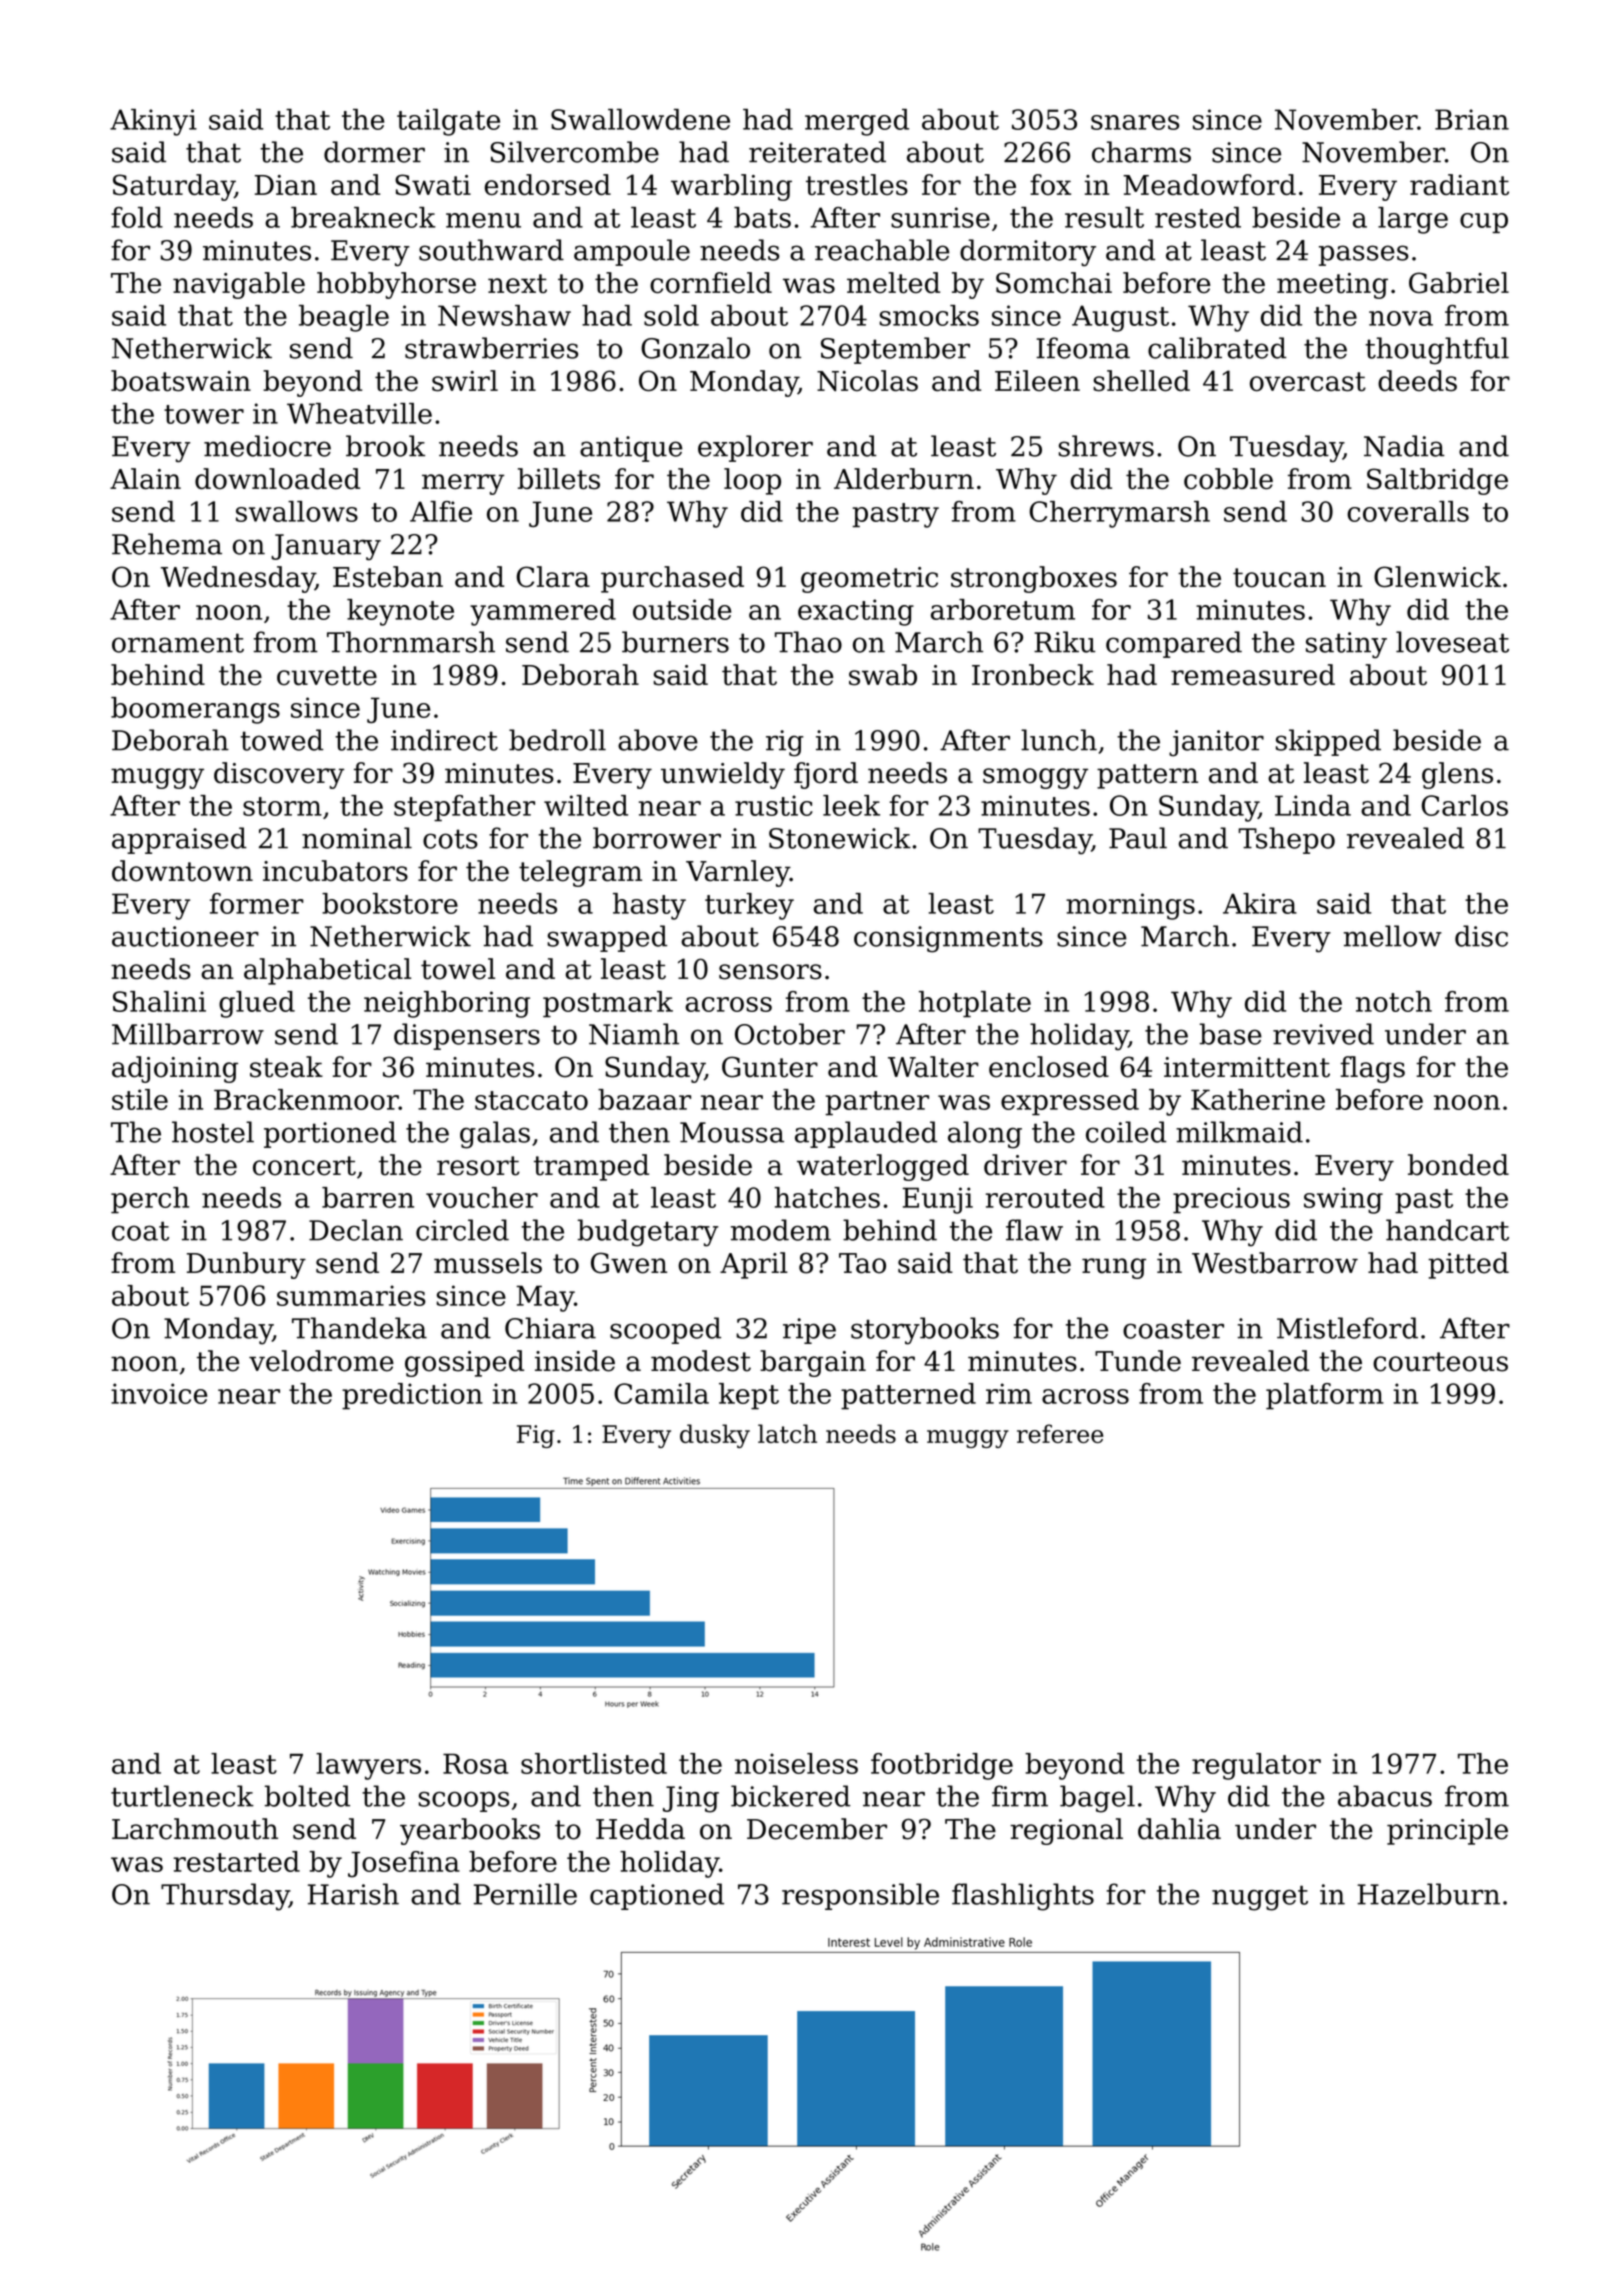  I want to click on Eileen, so click(1037, 381).
